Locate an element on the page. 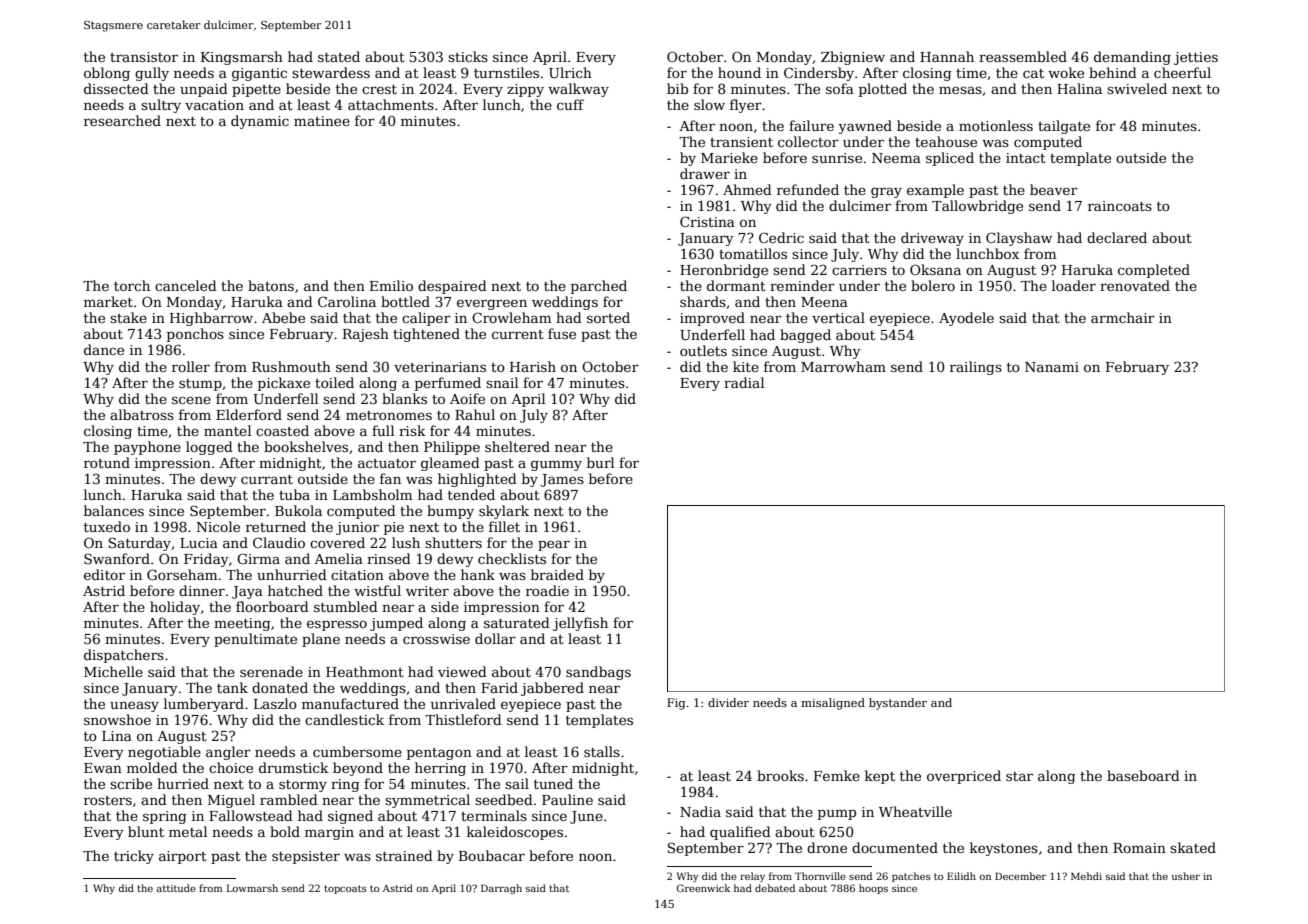 This page has width=1308, height=924. Lowmarsh is located at coordinates (252, 888).
